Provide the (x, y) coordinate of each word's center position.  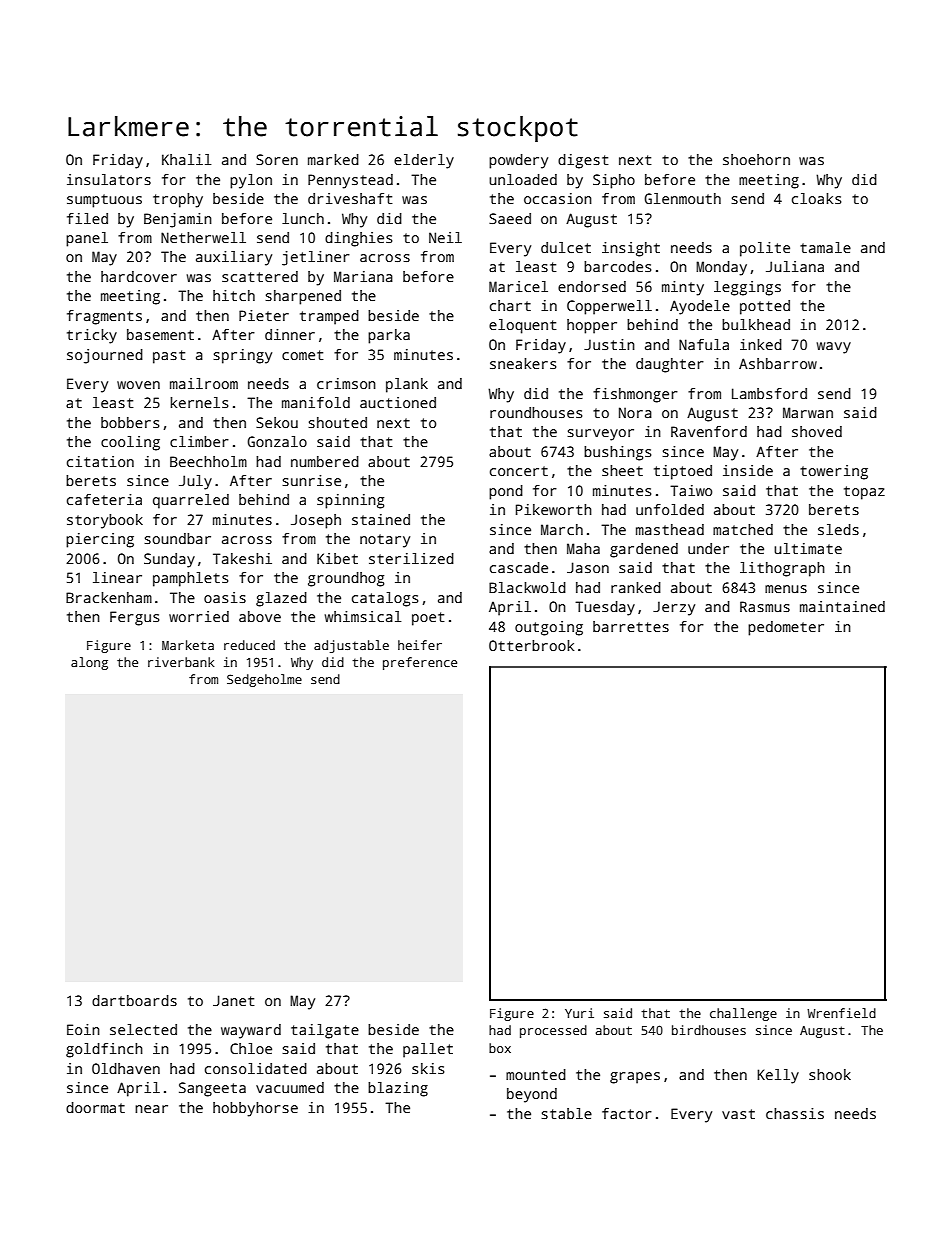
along (89, 663)
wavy (834, 348)
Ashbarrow (778, 363)
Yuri (579, 1013)
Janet (234, 1000)
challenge (743, 1014)
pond (506, 492)
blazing (398, 1089)
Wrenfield (841, 1013)
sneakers (523, 363)
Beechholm (208, 461)
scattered (260, 276)
